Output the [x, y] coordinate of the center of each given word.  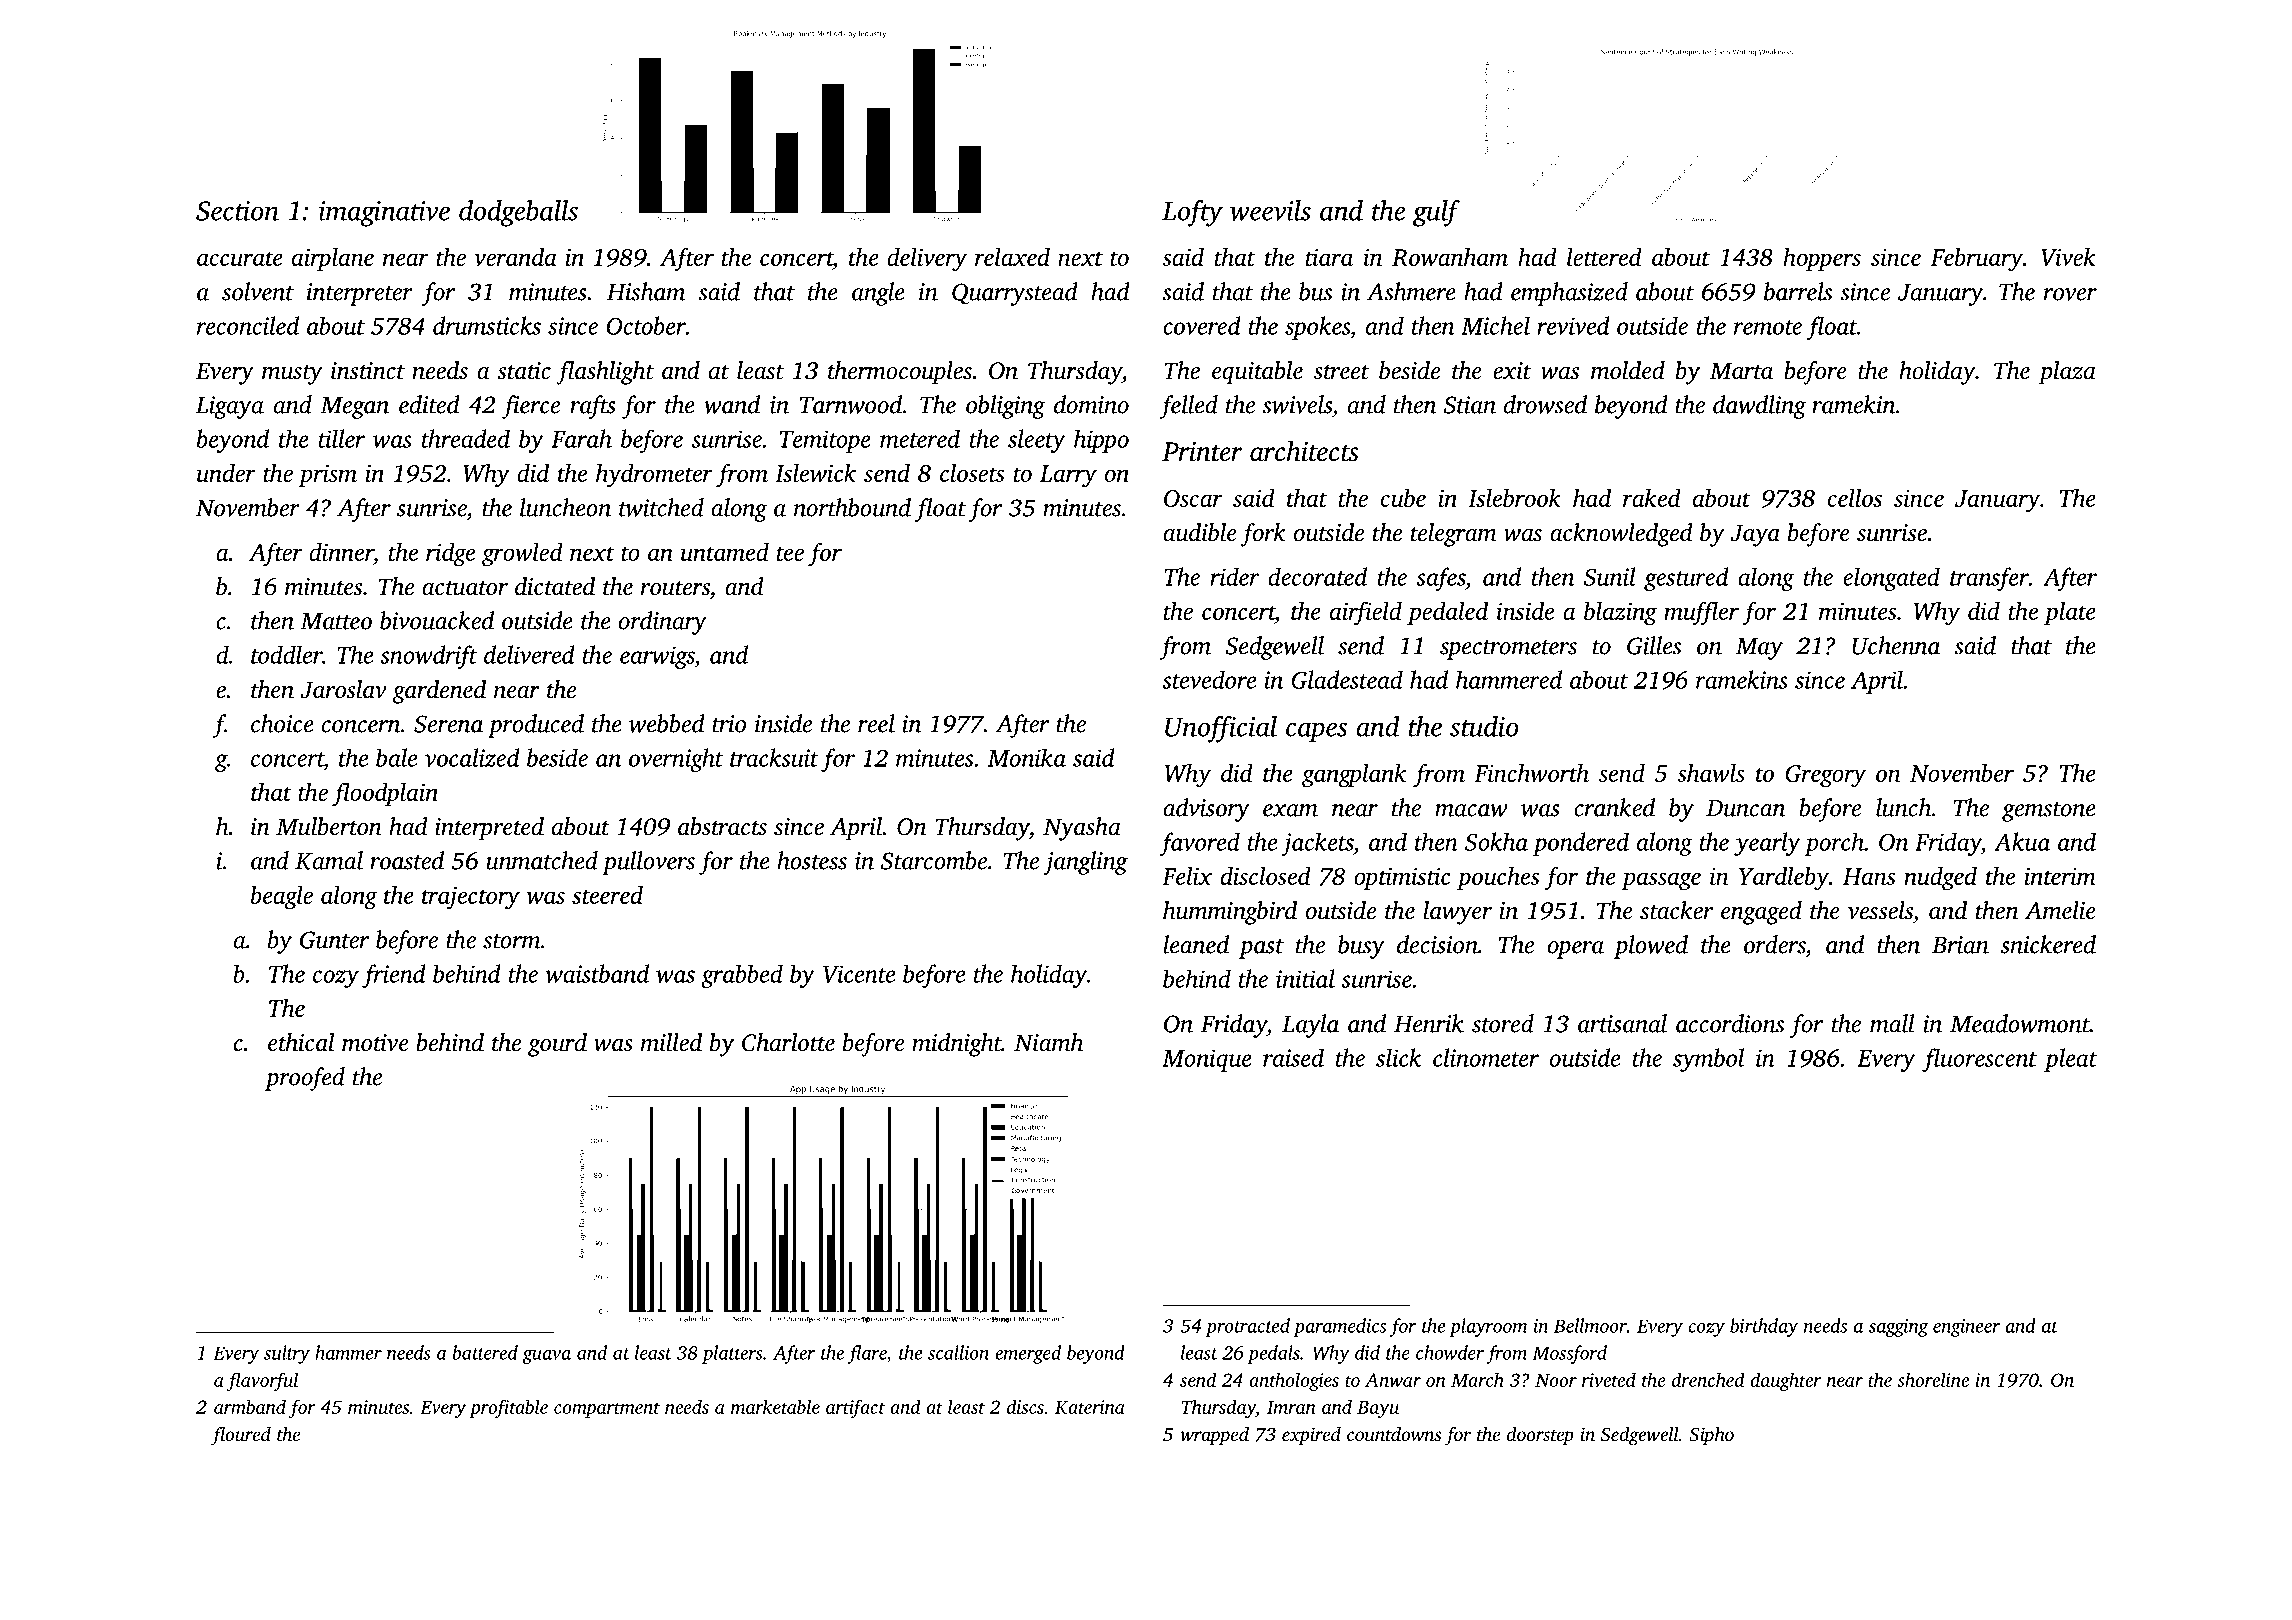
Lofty [1192, 213]
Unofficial [1221, 729]
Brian [1960, 945]
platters [732, 1354]
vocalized [472, 757]
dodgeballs [518, 213]
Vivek [2068, 257]
